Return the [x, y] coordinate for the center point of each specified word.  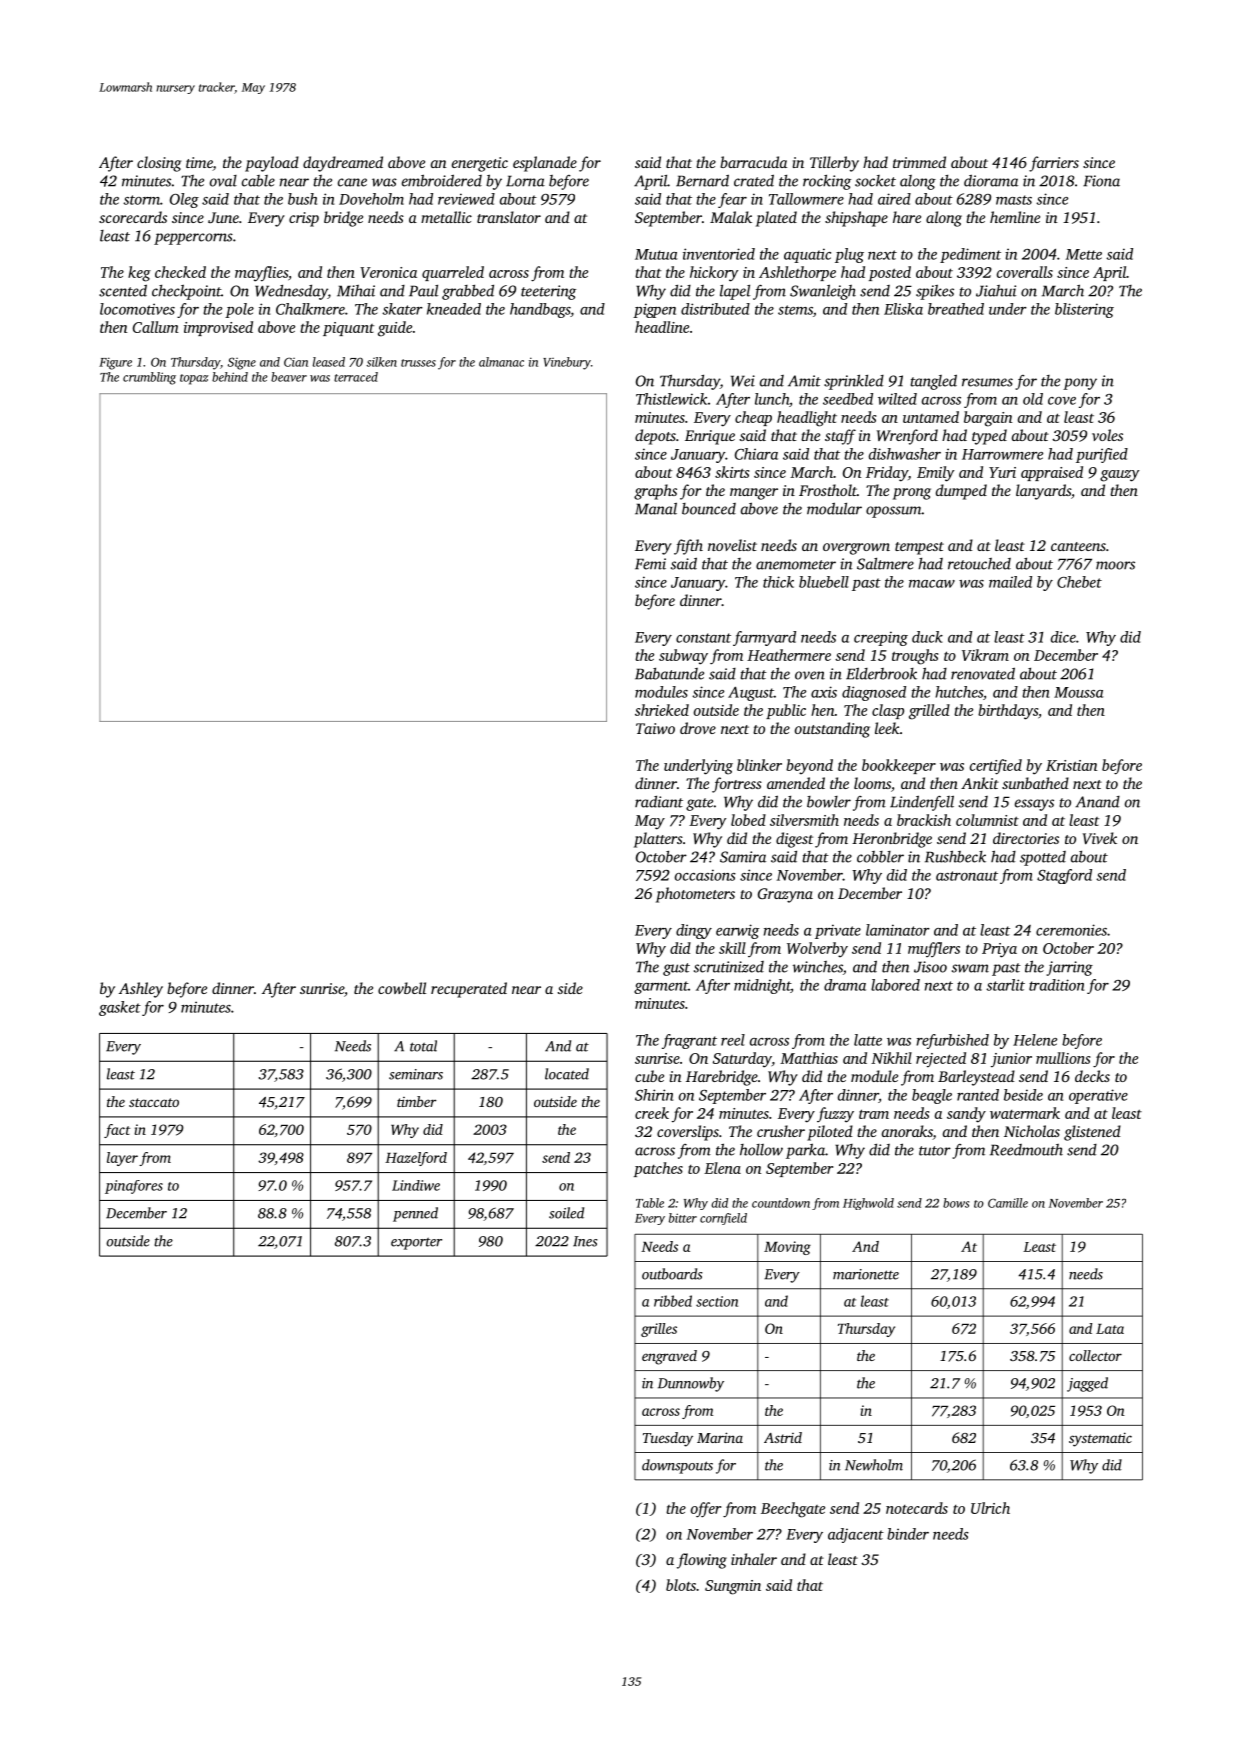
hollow [761, 1150]
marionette [866, 1274]
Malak [731, 217]
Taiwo [655, 728]
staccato [154, 1102]
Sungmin [733, 1587]
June [223, 217]
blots [681, 1585]
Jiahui [996, 291]
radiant [659, 802]
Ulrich [990, 1508]
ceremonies [1071, 930]
